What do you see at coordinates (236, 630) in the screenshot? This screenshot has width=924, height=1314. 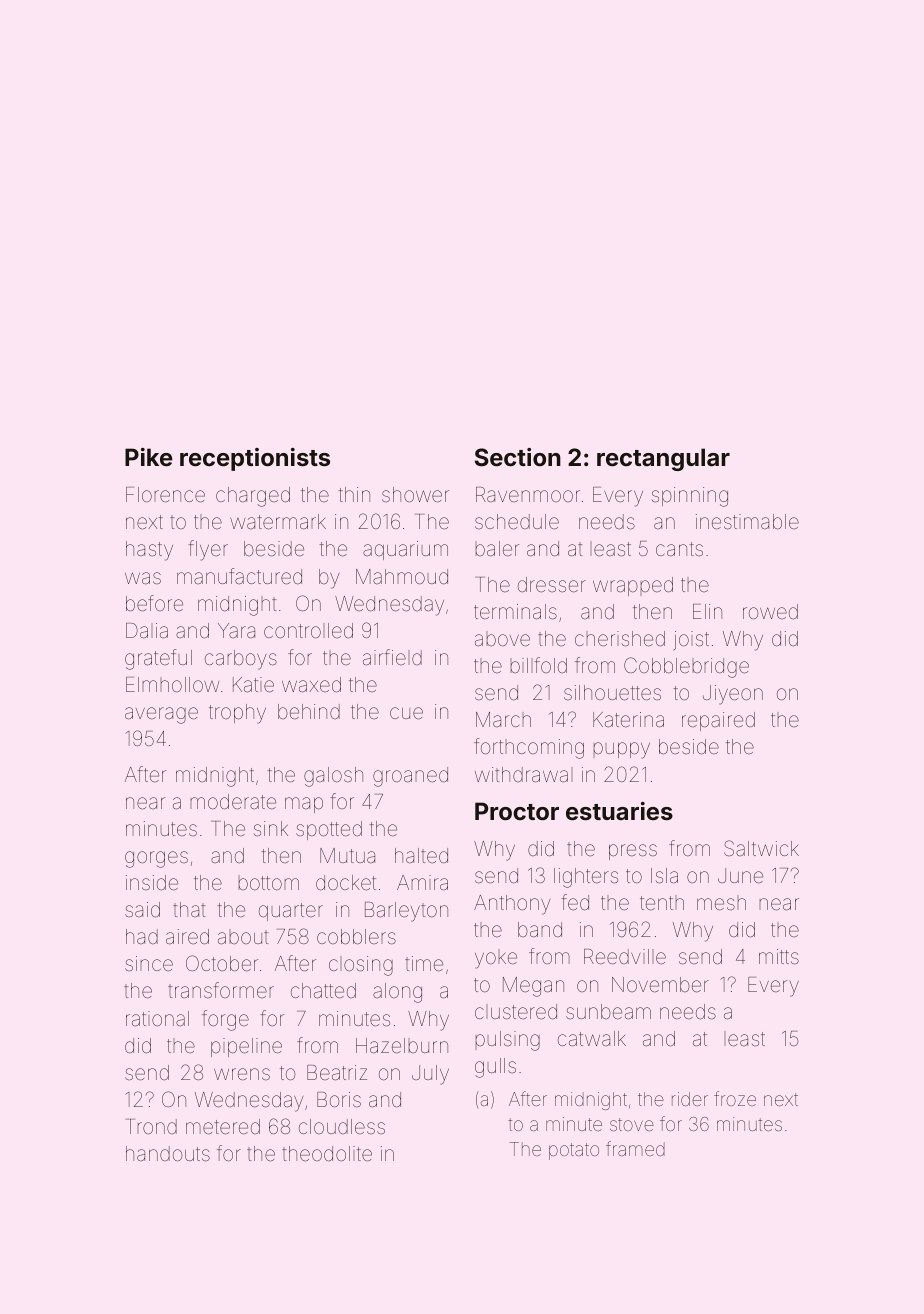 I see `Yara` at bounding box center [236, 630].
